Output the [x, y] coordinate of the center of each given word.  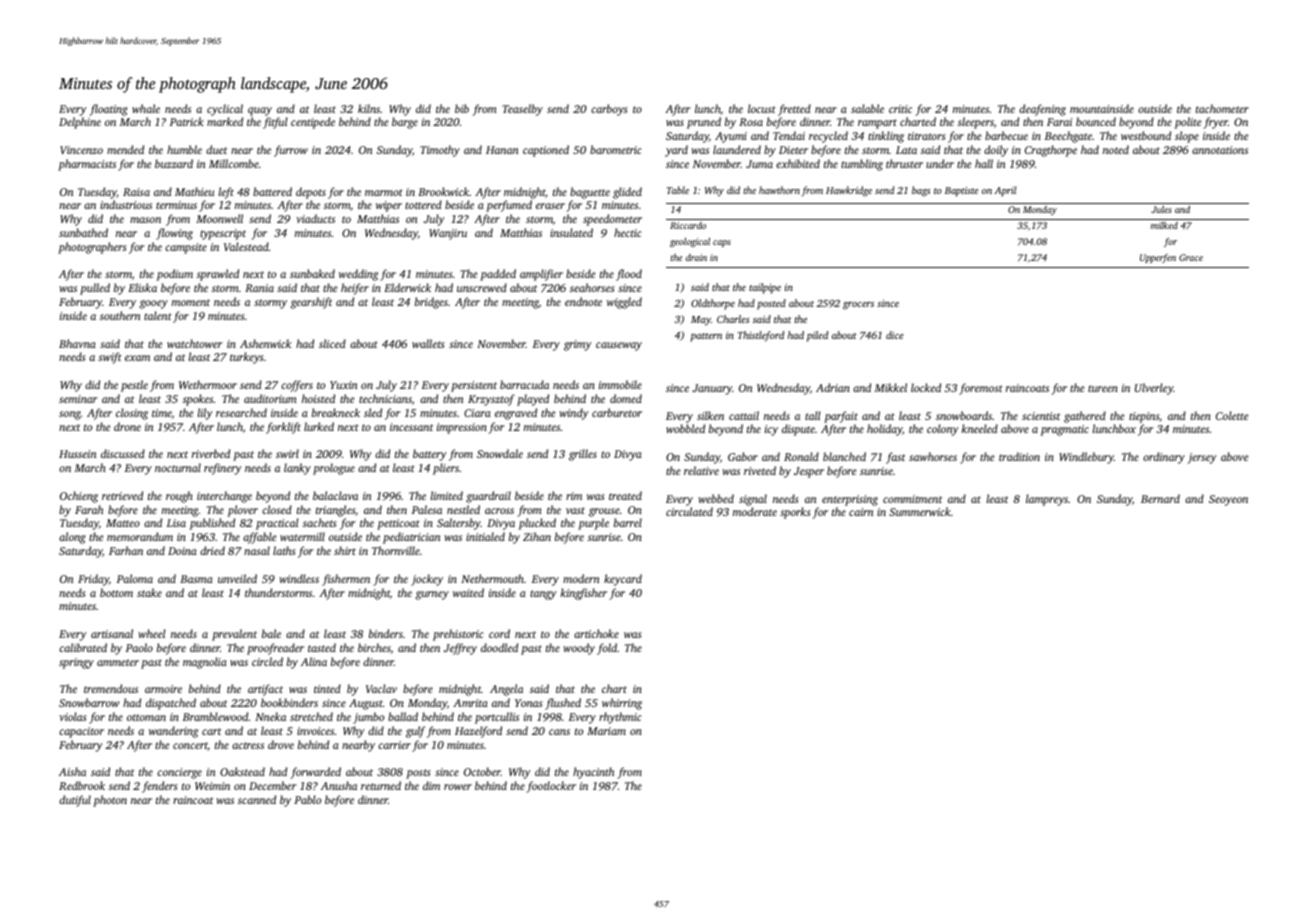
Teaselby [522, 110]
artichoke [596, 633]
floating [109, 110]
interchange [224, 497]
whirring [622, 704]
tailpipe [765, 288]
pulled [95, 289]
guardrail [488, 497]
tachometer [1222, 108]
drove [281, 744]
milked [1164, 225]
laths [284, 550]
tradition [1019, 456]
